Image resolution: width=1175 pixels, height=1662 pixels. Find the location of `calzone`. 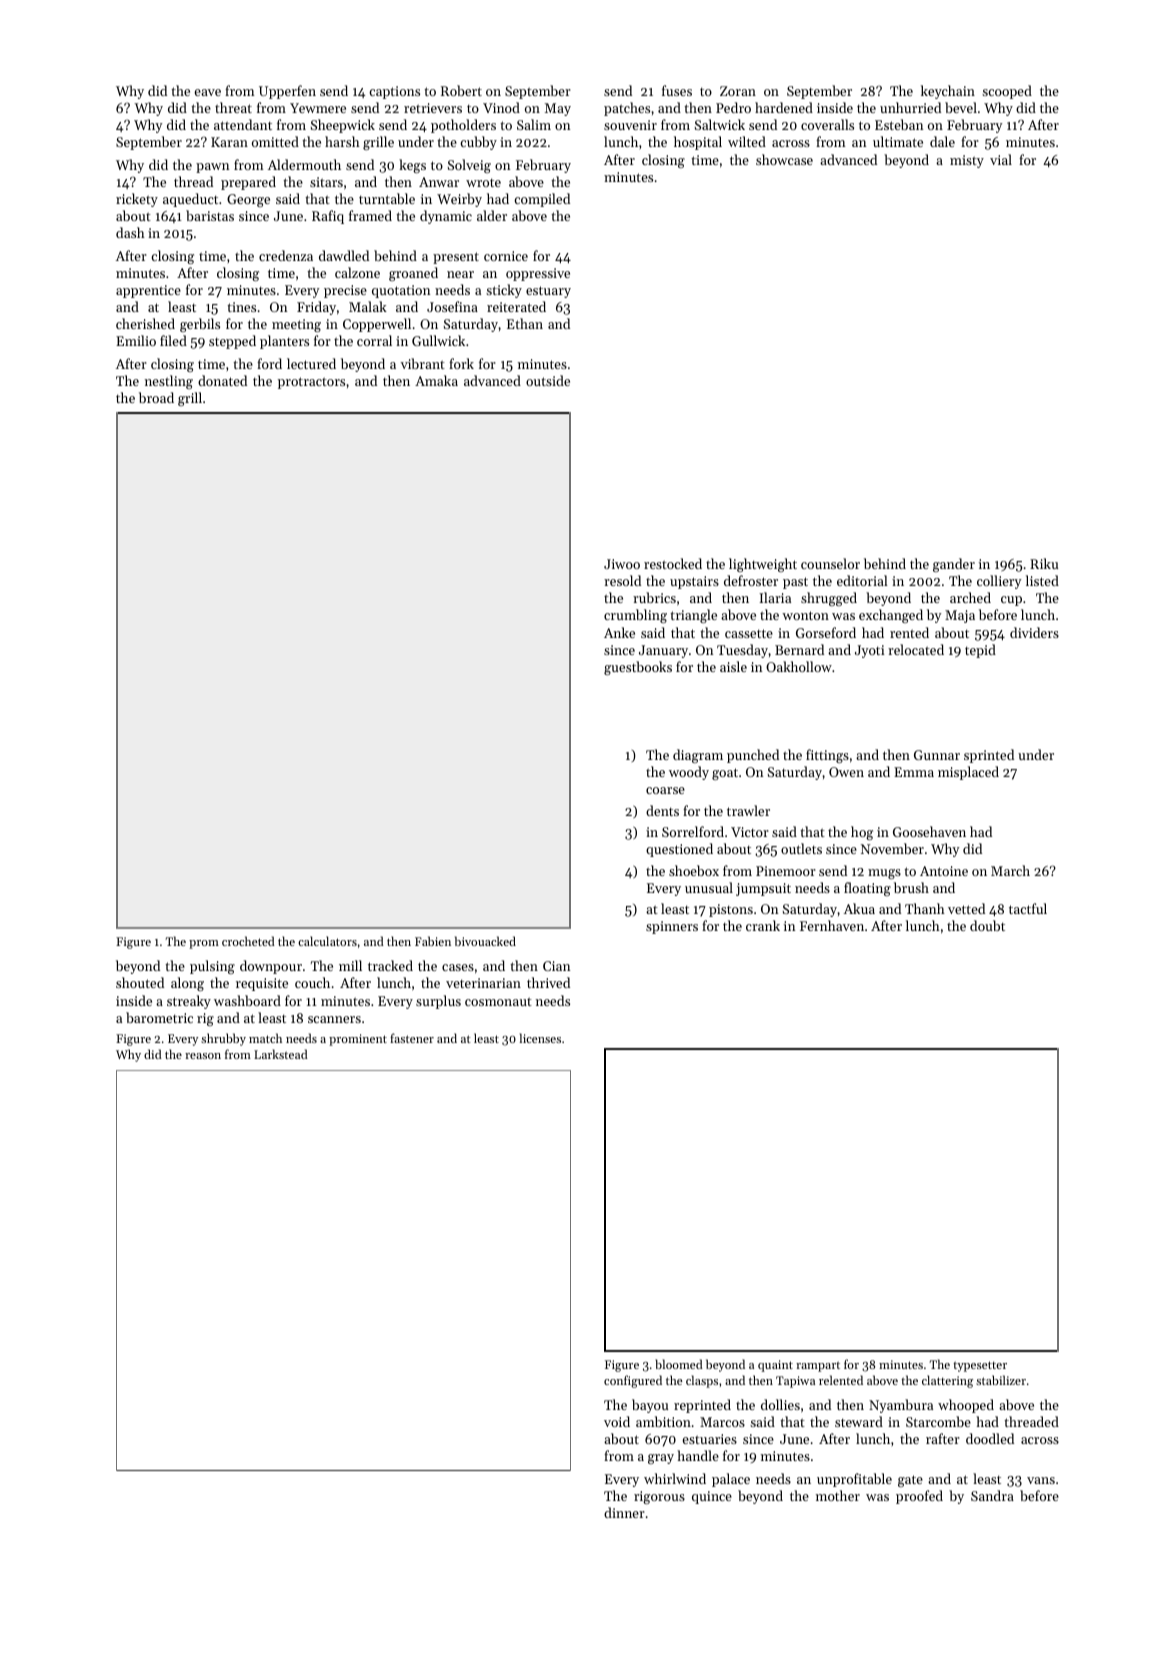

calzone is located at coordinates (357, 272).
